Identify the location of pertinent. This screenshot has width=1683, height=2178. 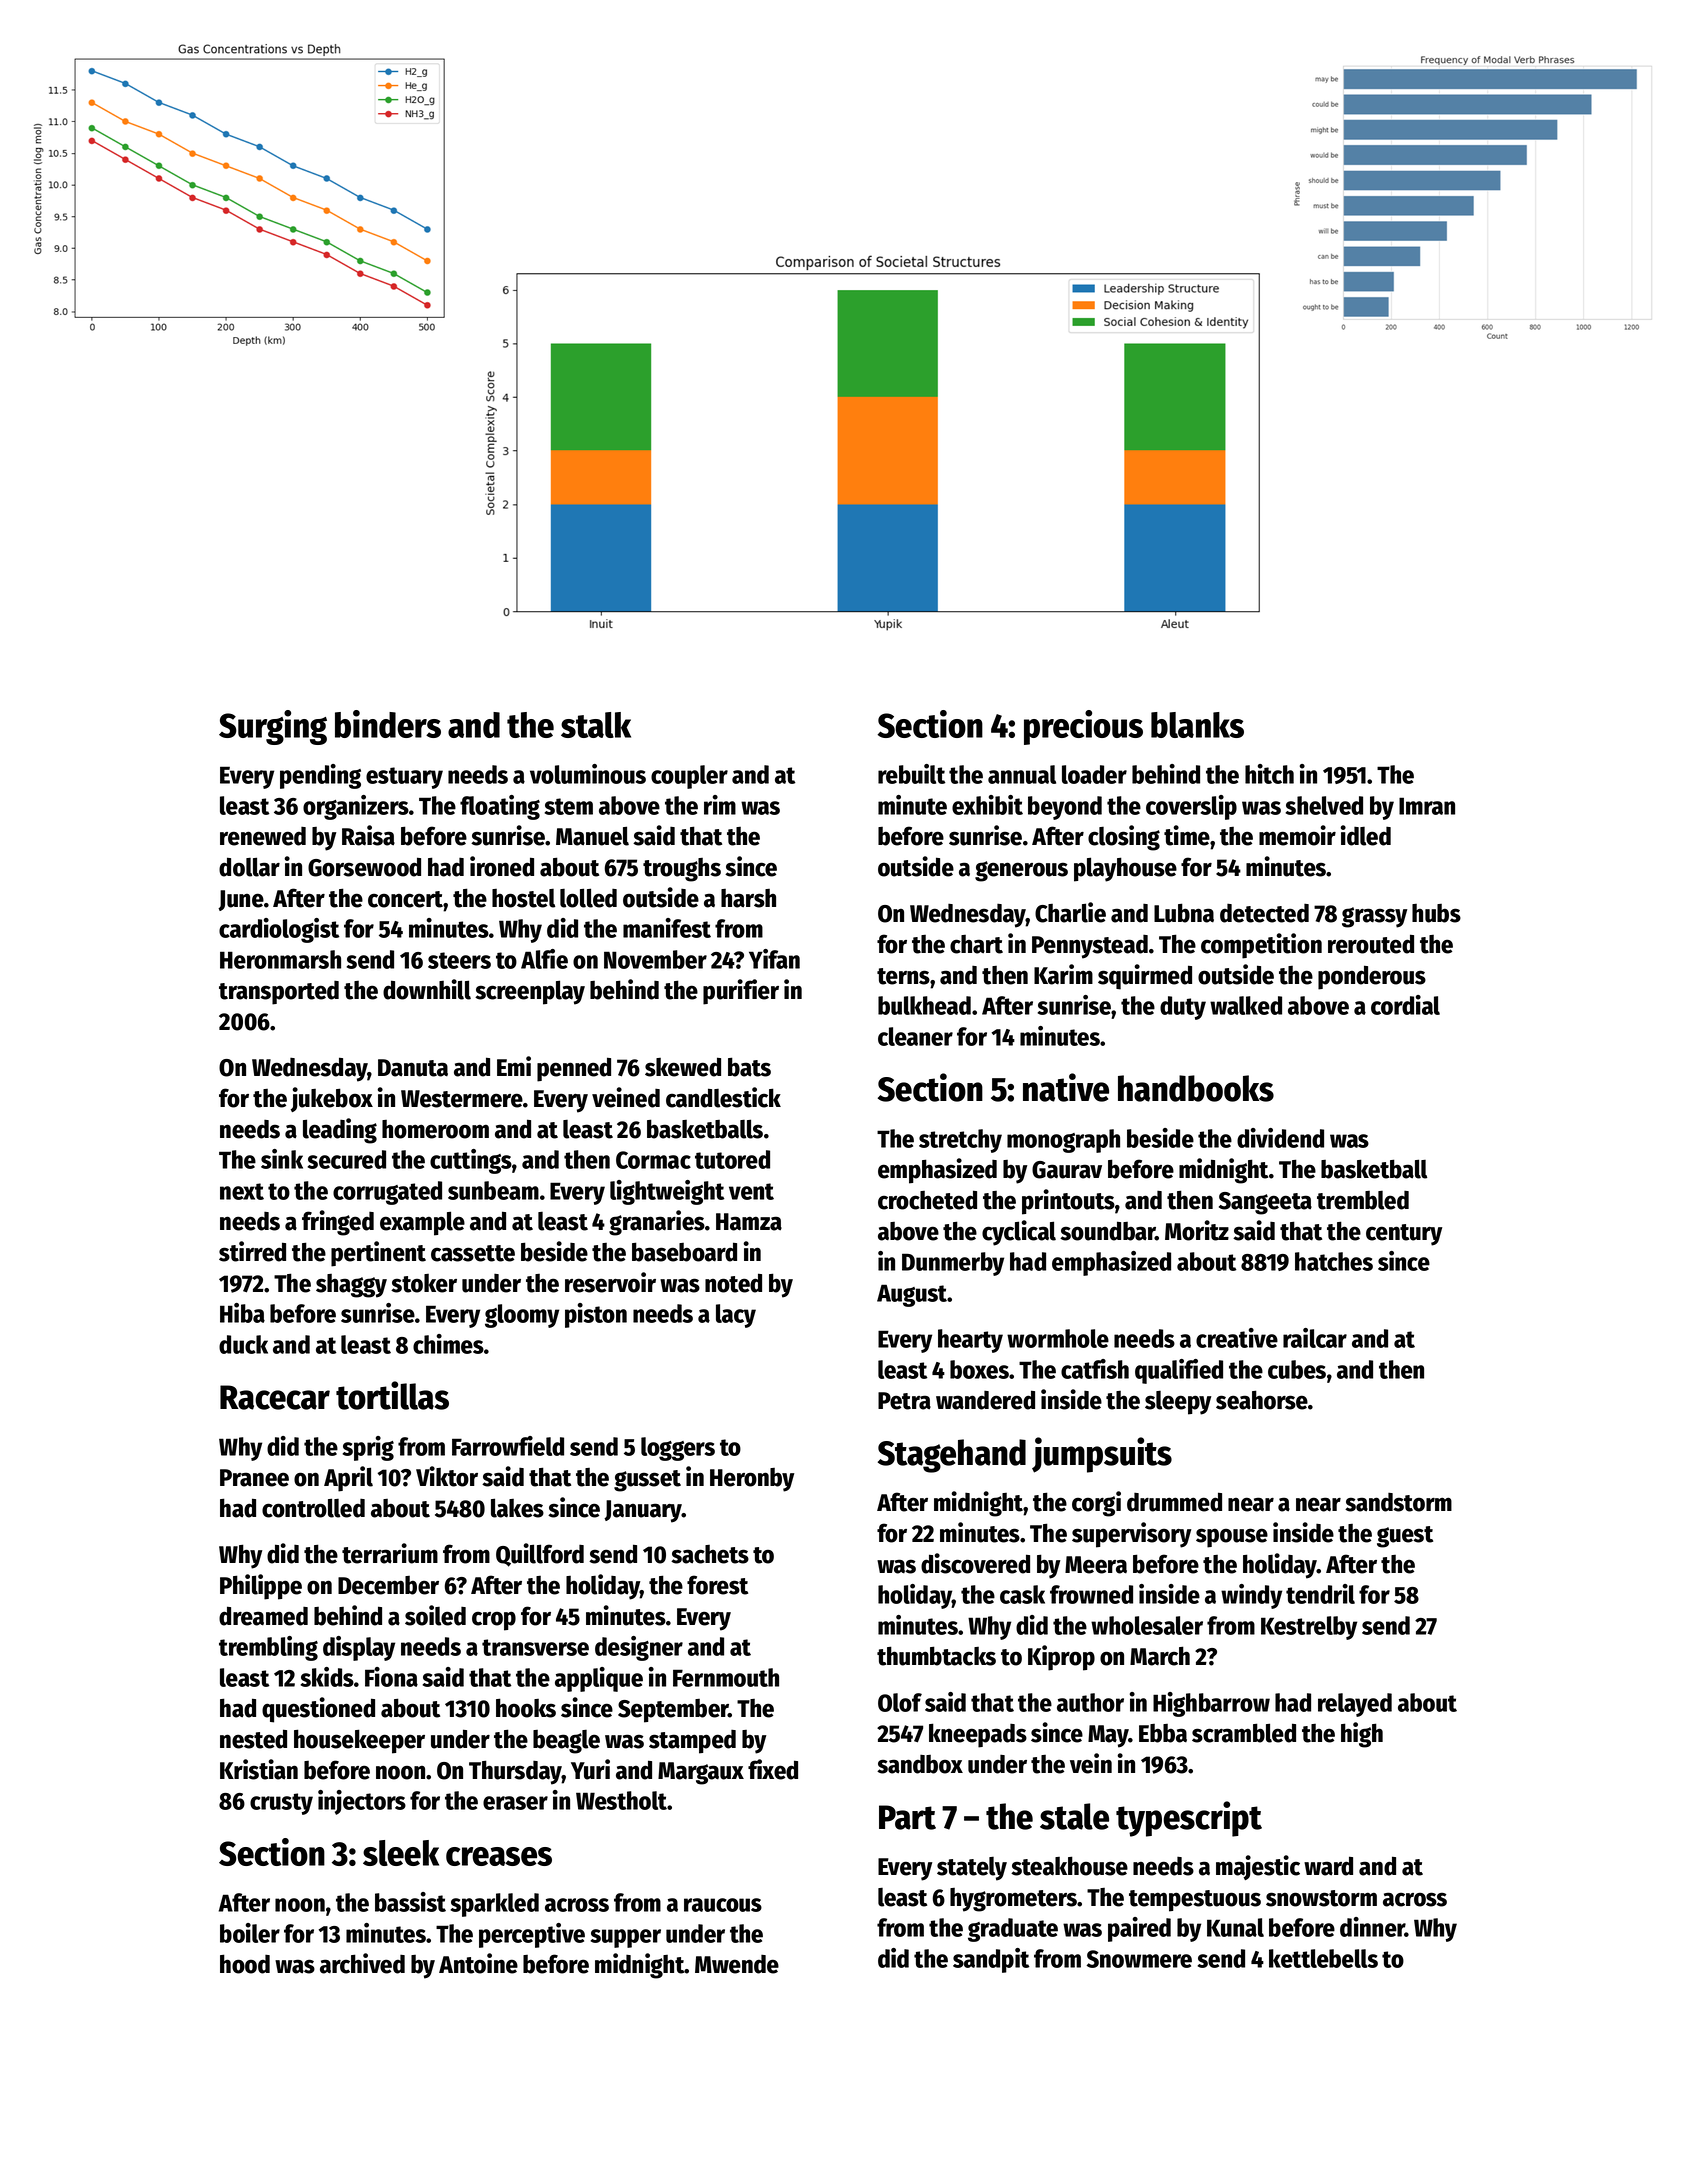
(378, 1254).
